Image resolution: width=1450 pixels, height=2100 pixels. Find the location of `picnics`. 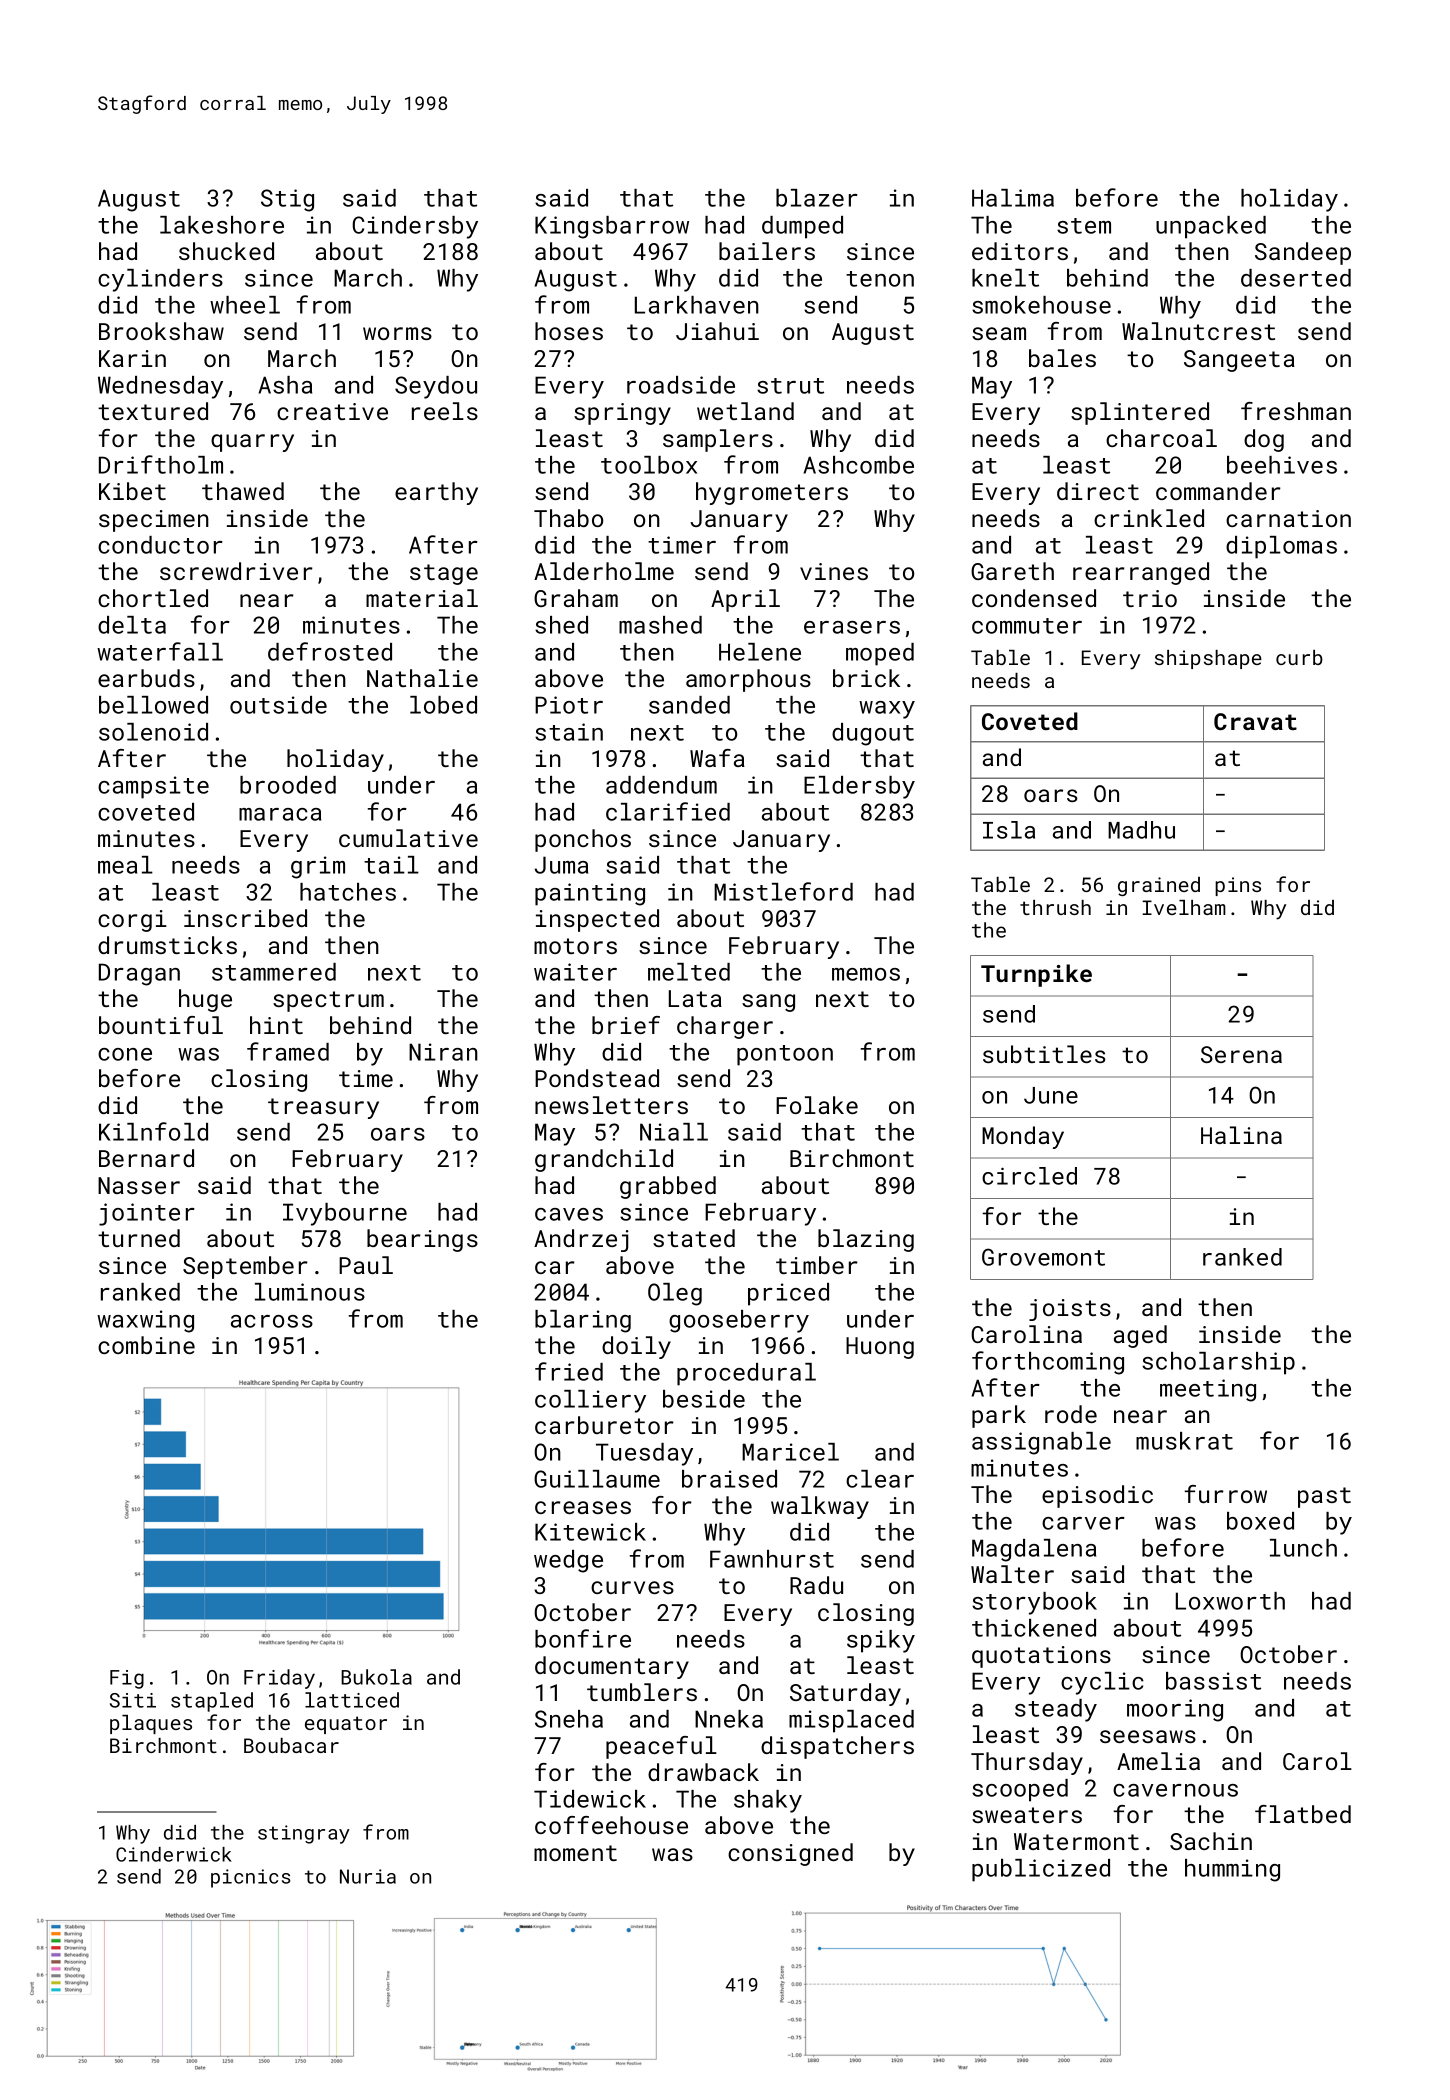

picnics is located at coordinates (251, 1878).
